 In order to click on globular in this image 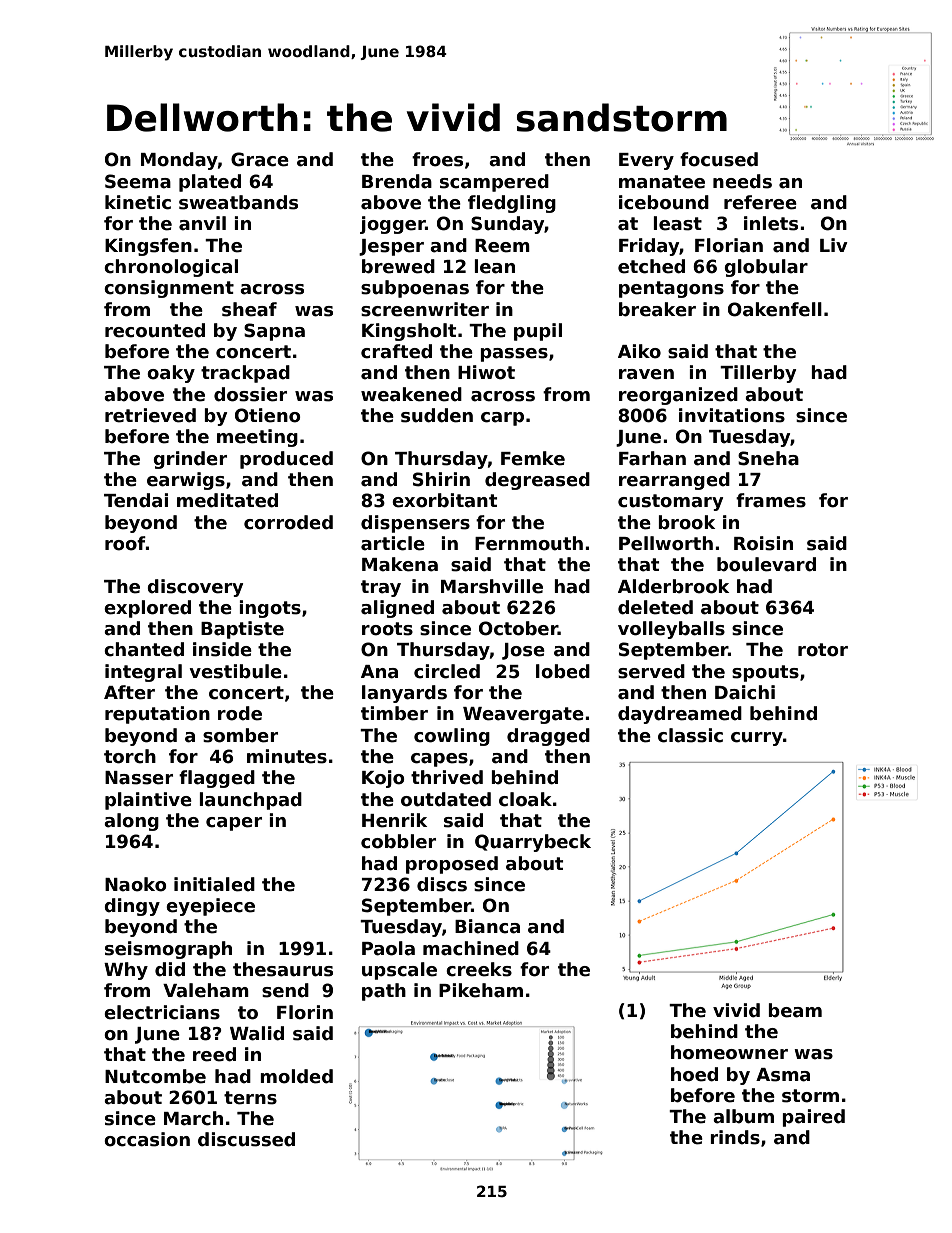, I will do `click(766, 268)`.
